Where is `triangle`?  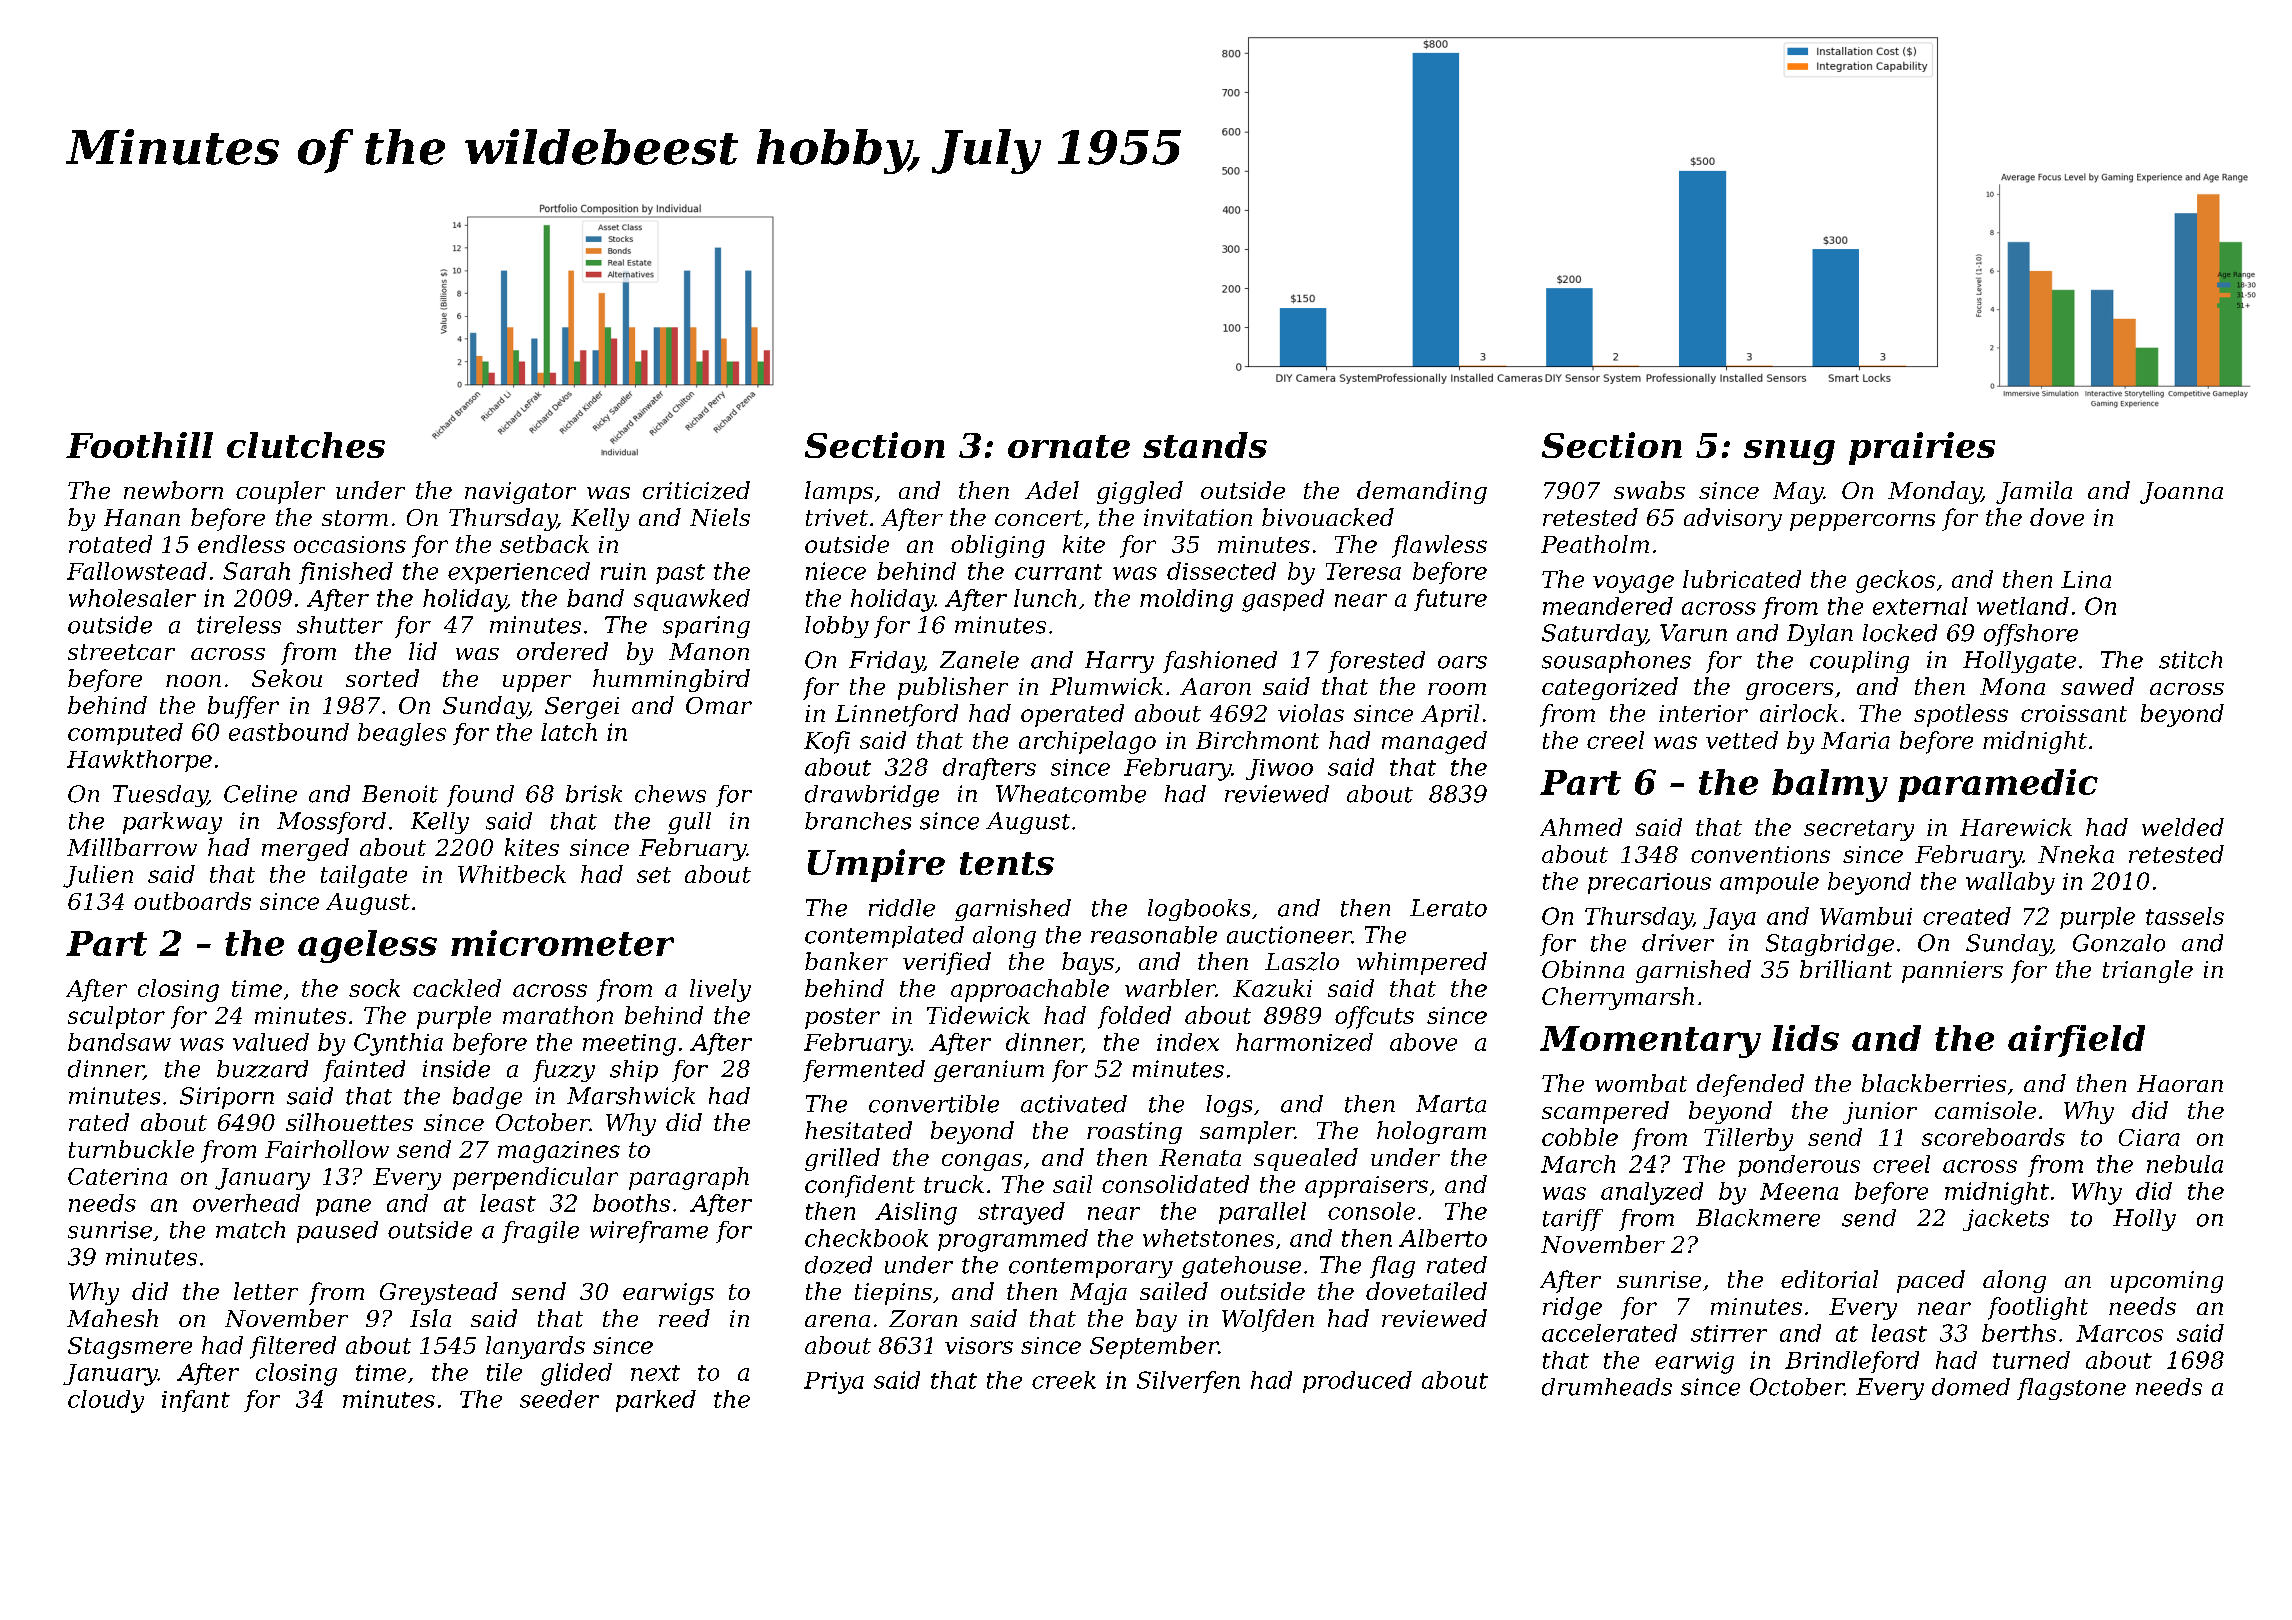
triangle is located at coordinates (2148, 971).
